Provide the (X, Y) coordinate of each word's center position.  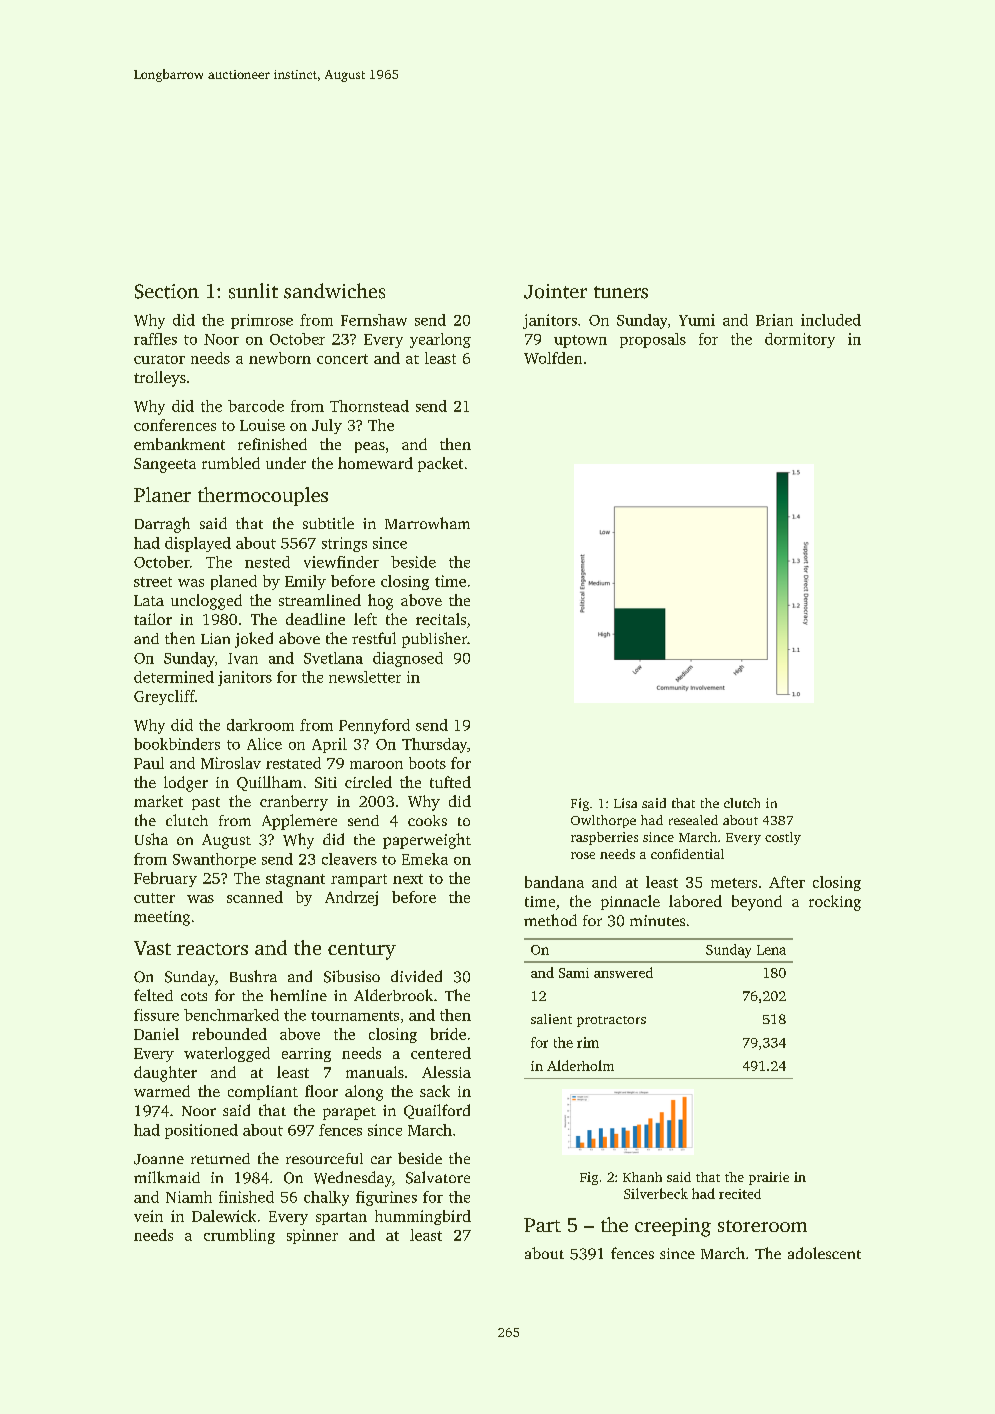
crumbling (239, 1236)
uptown (580, 341)
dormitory (800, 340)
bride (448, 1034)
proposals (653, 340)
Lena (771, 950)
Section (167, 291)
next (408, 879)
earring (306, 1055)
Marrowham (427, 523)
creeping (673, 1227)
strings (344, 544)
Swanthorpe (214, 860)
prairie (769, 1178)
